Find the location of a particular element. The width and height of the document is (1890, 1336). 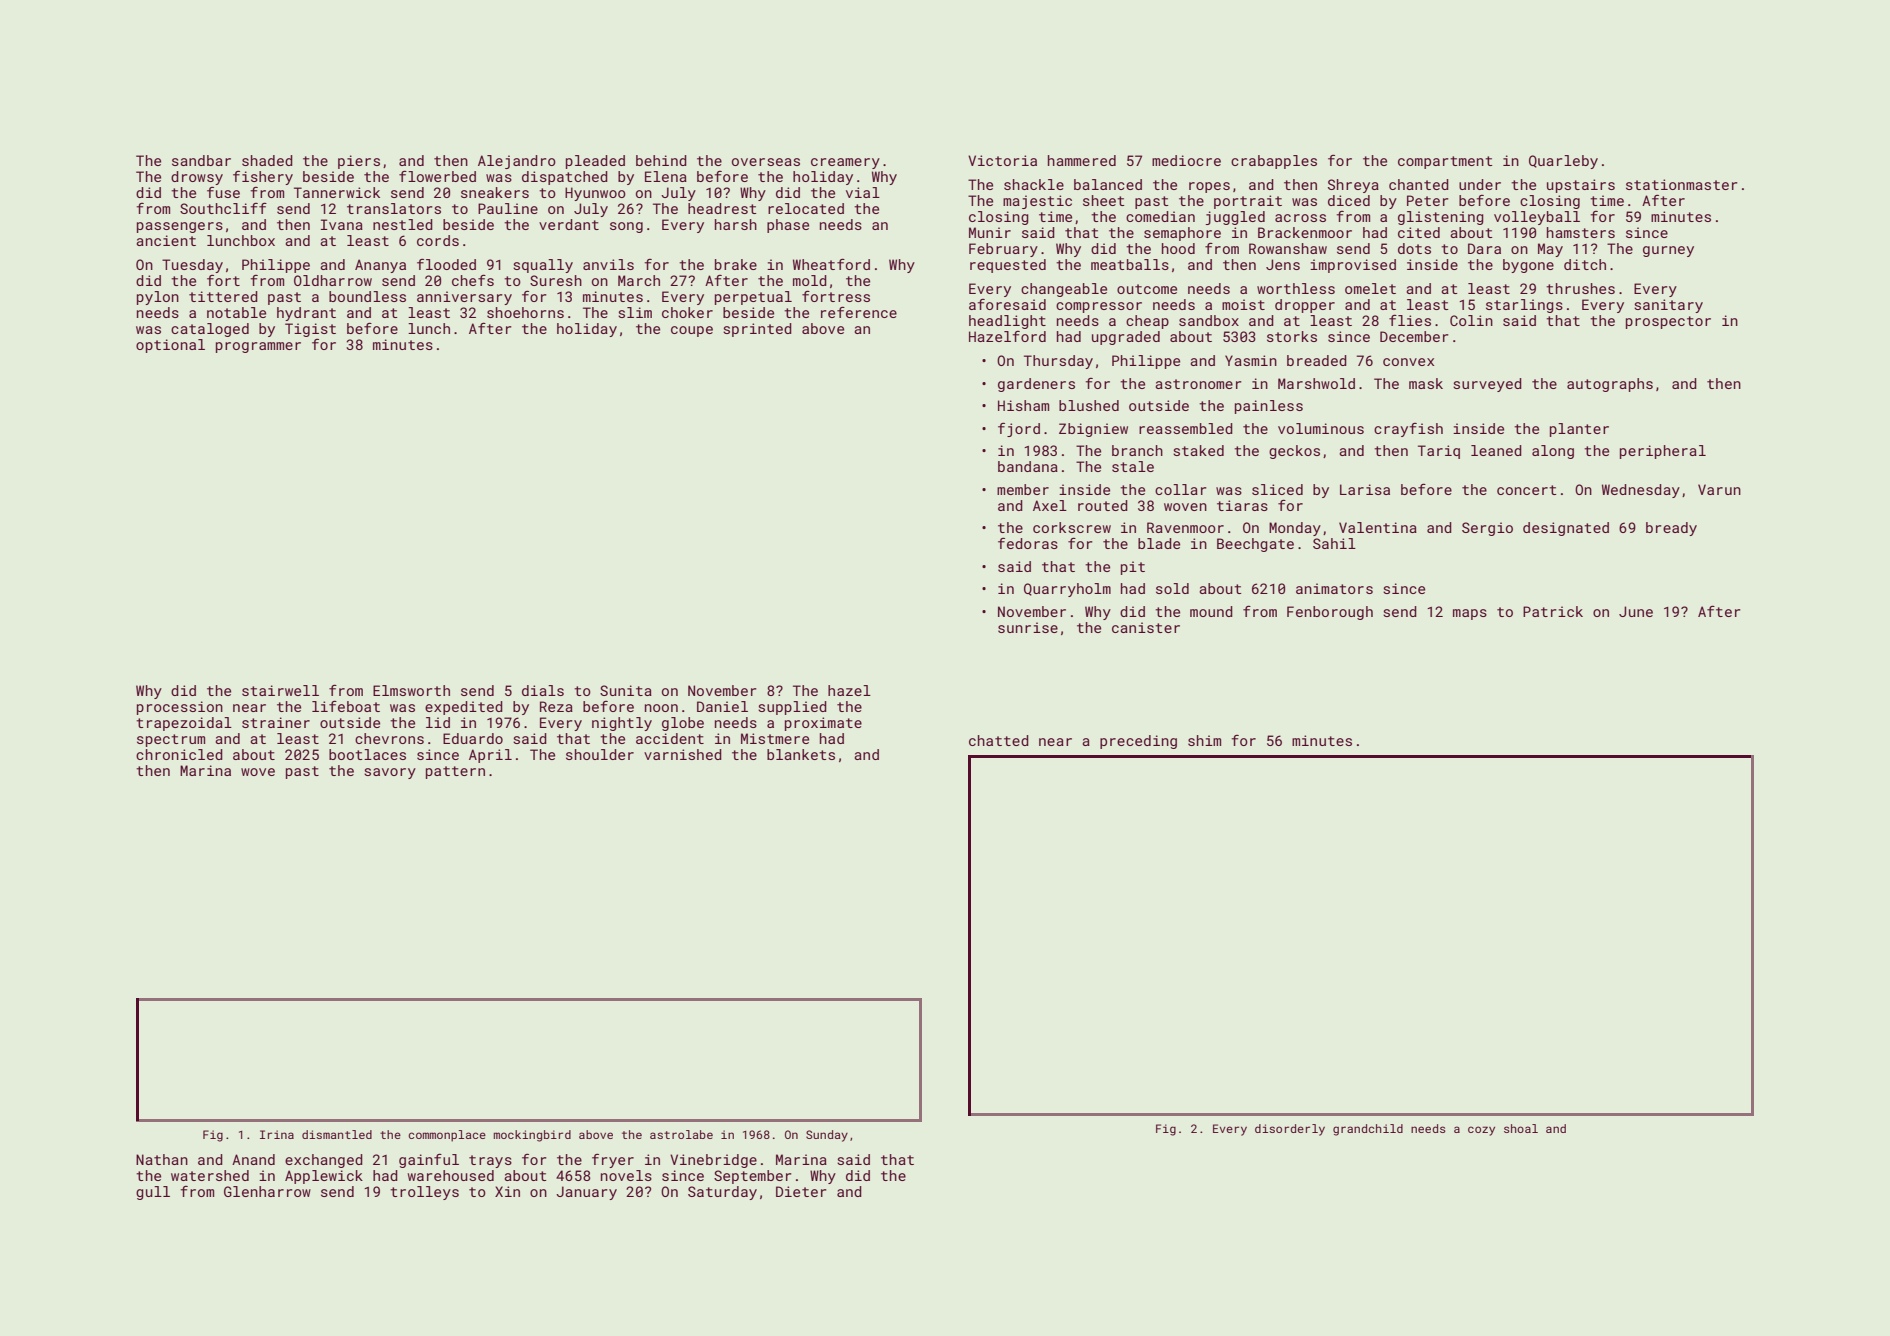

trolleys is located at coordinates (424, 1193).
